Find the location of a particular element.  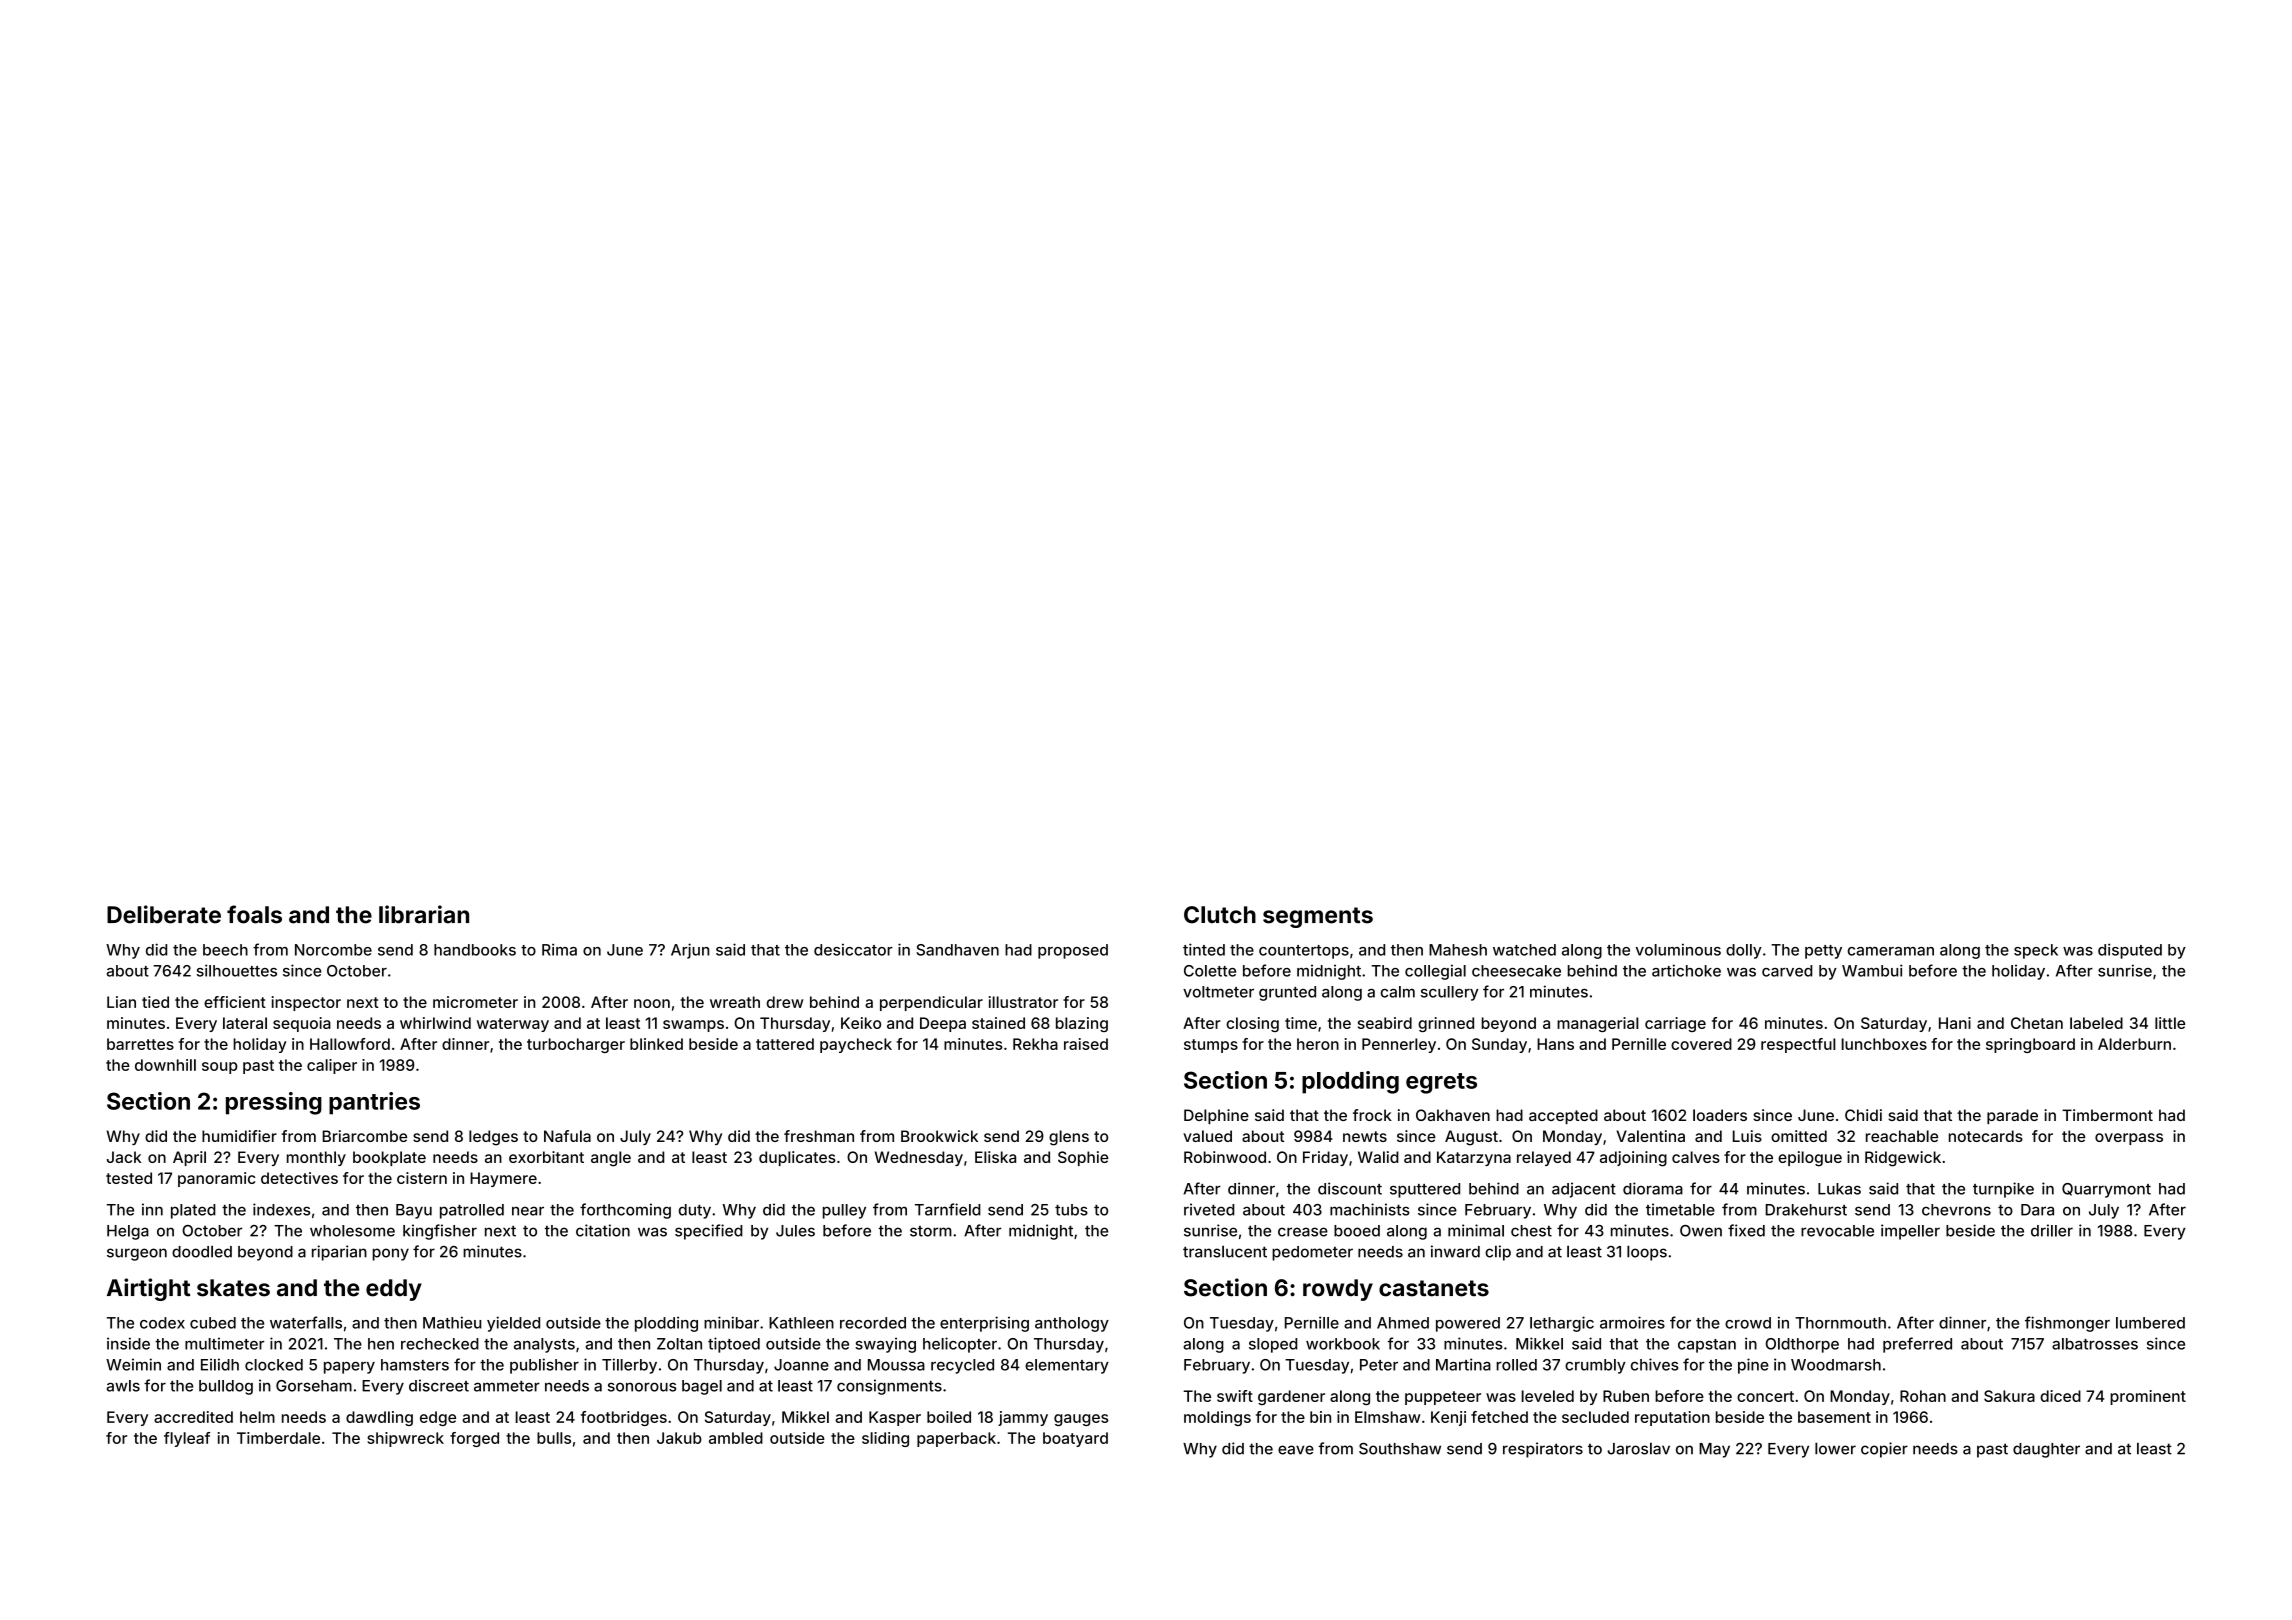

librarian is located at coordinates (424, 914).
